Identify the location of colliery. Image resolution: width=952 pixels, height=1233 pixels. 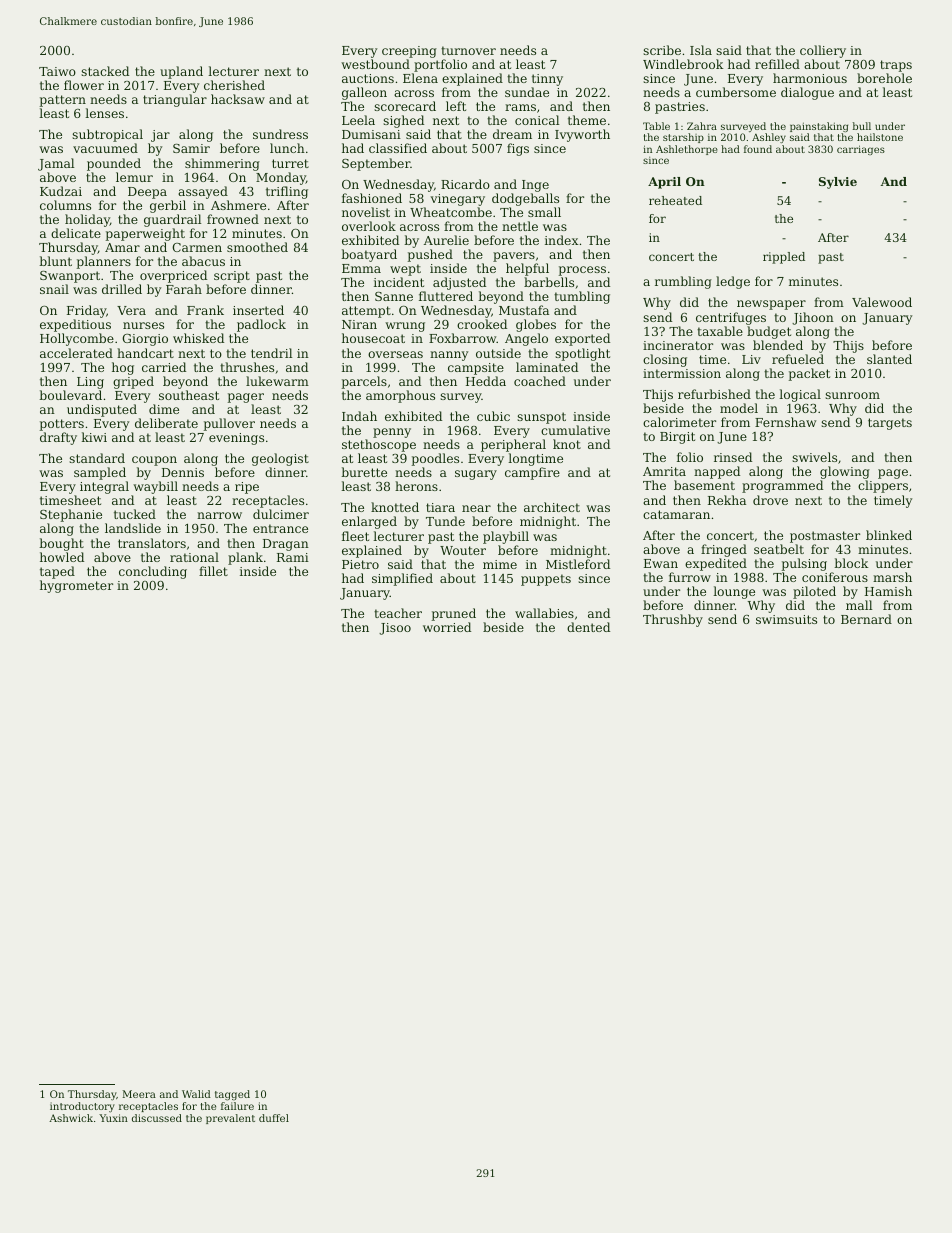
(823, 51).
